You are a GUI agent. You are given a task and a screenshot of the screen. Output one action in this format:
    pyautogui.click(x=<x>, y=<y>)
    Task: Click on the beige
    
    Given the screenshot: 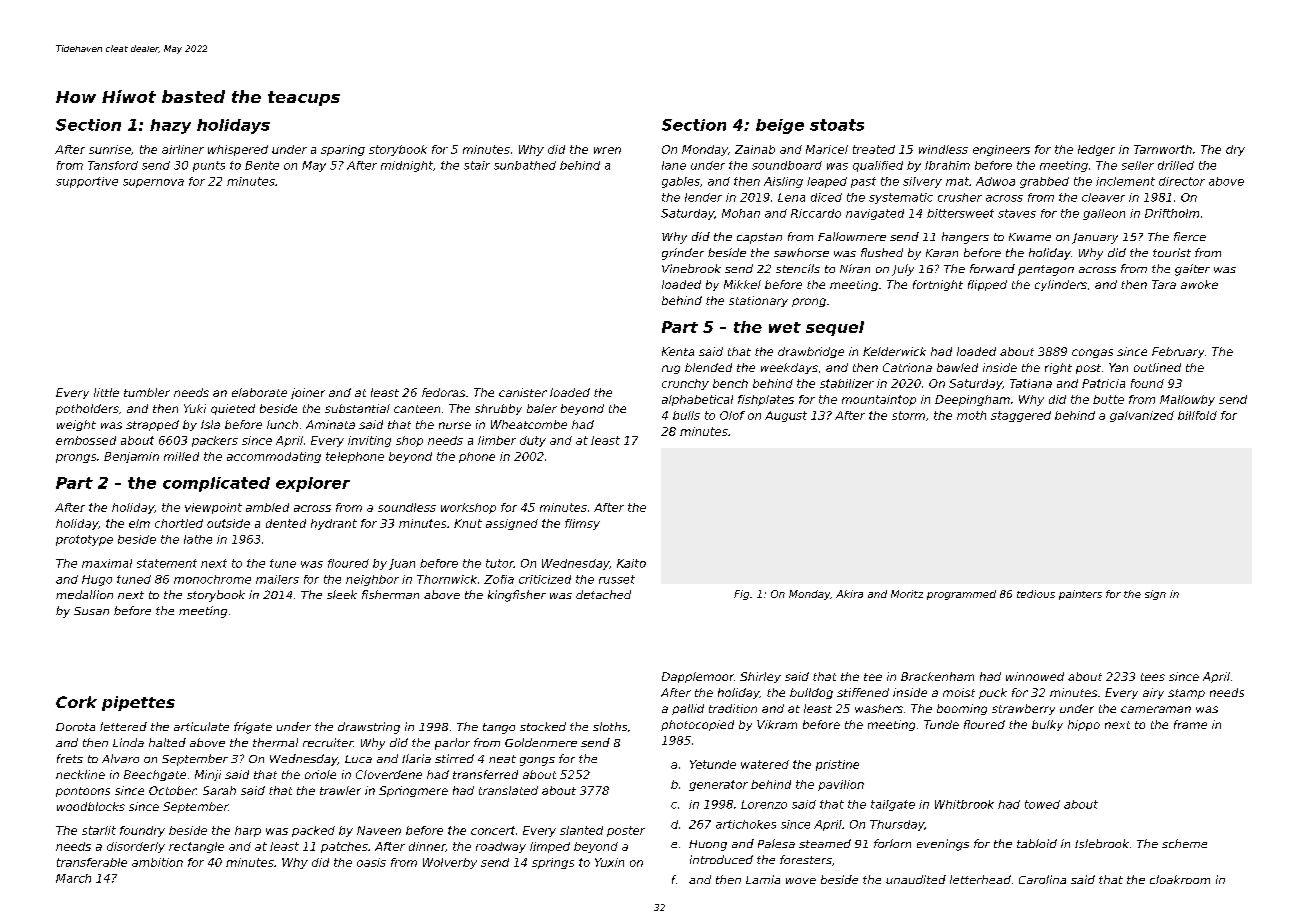 What is the action you would take?
    pyautogui.click(x=780, y=126)
